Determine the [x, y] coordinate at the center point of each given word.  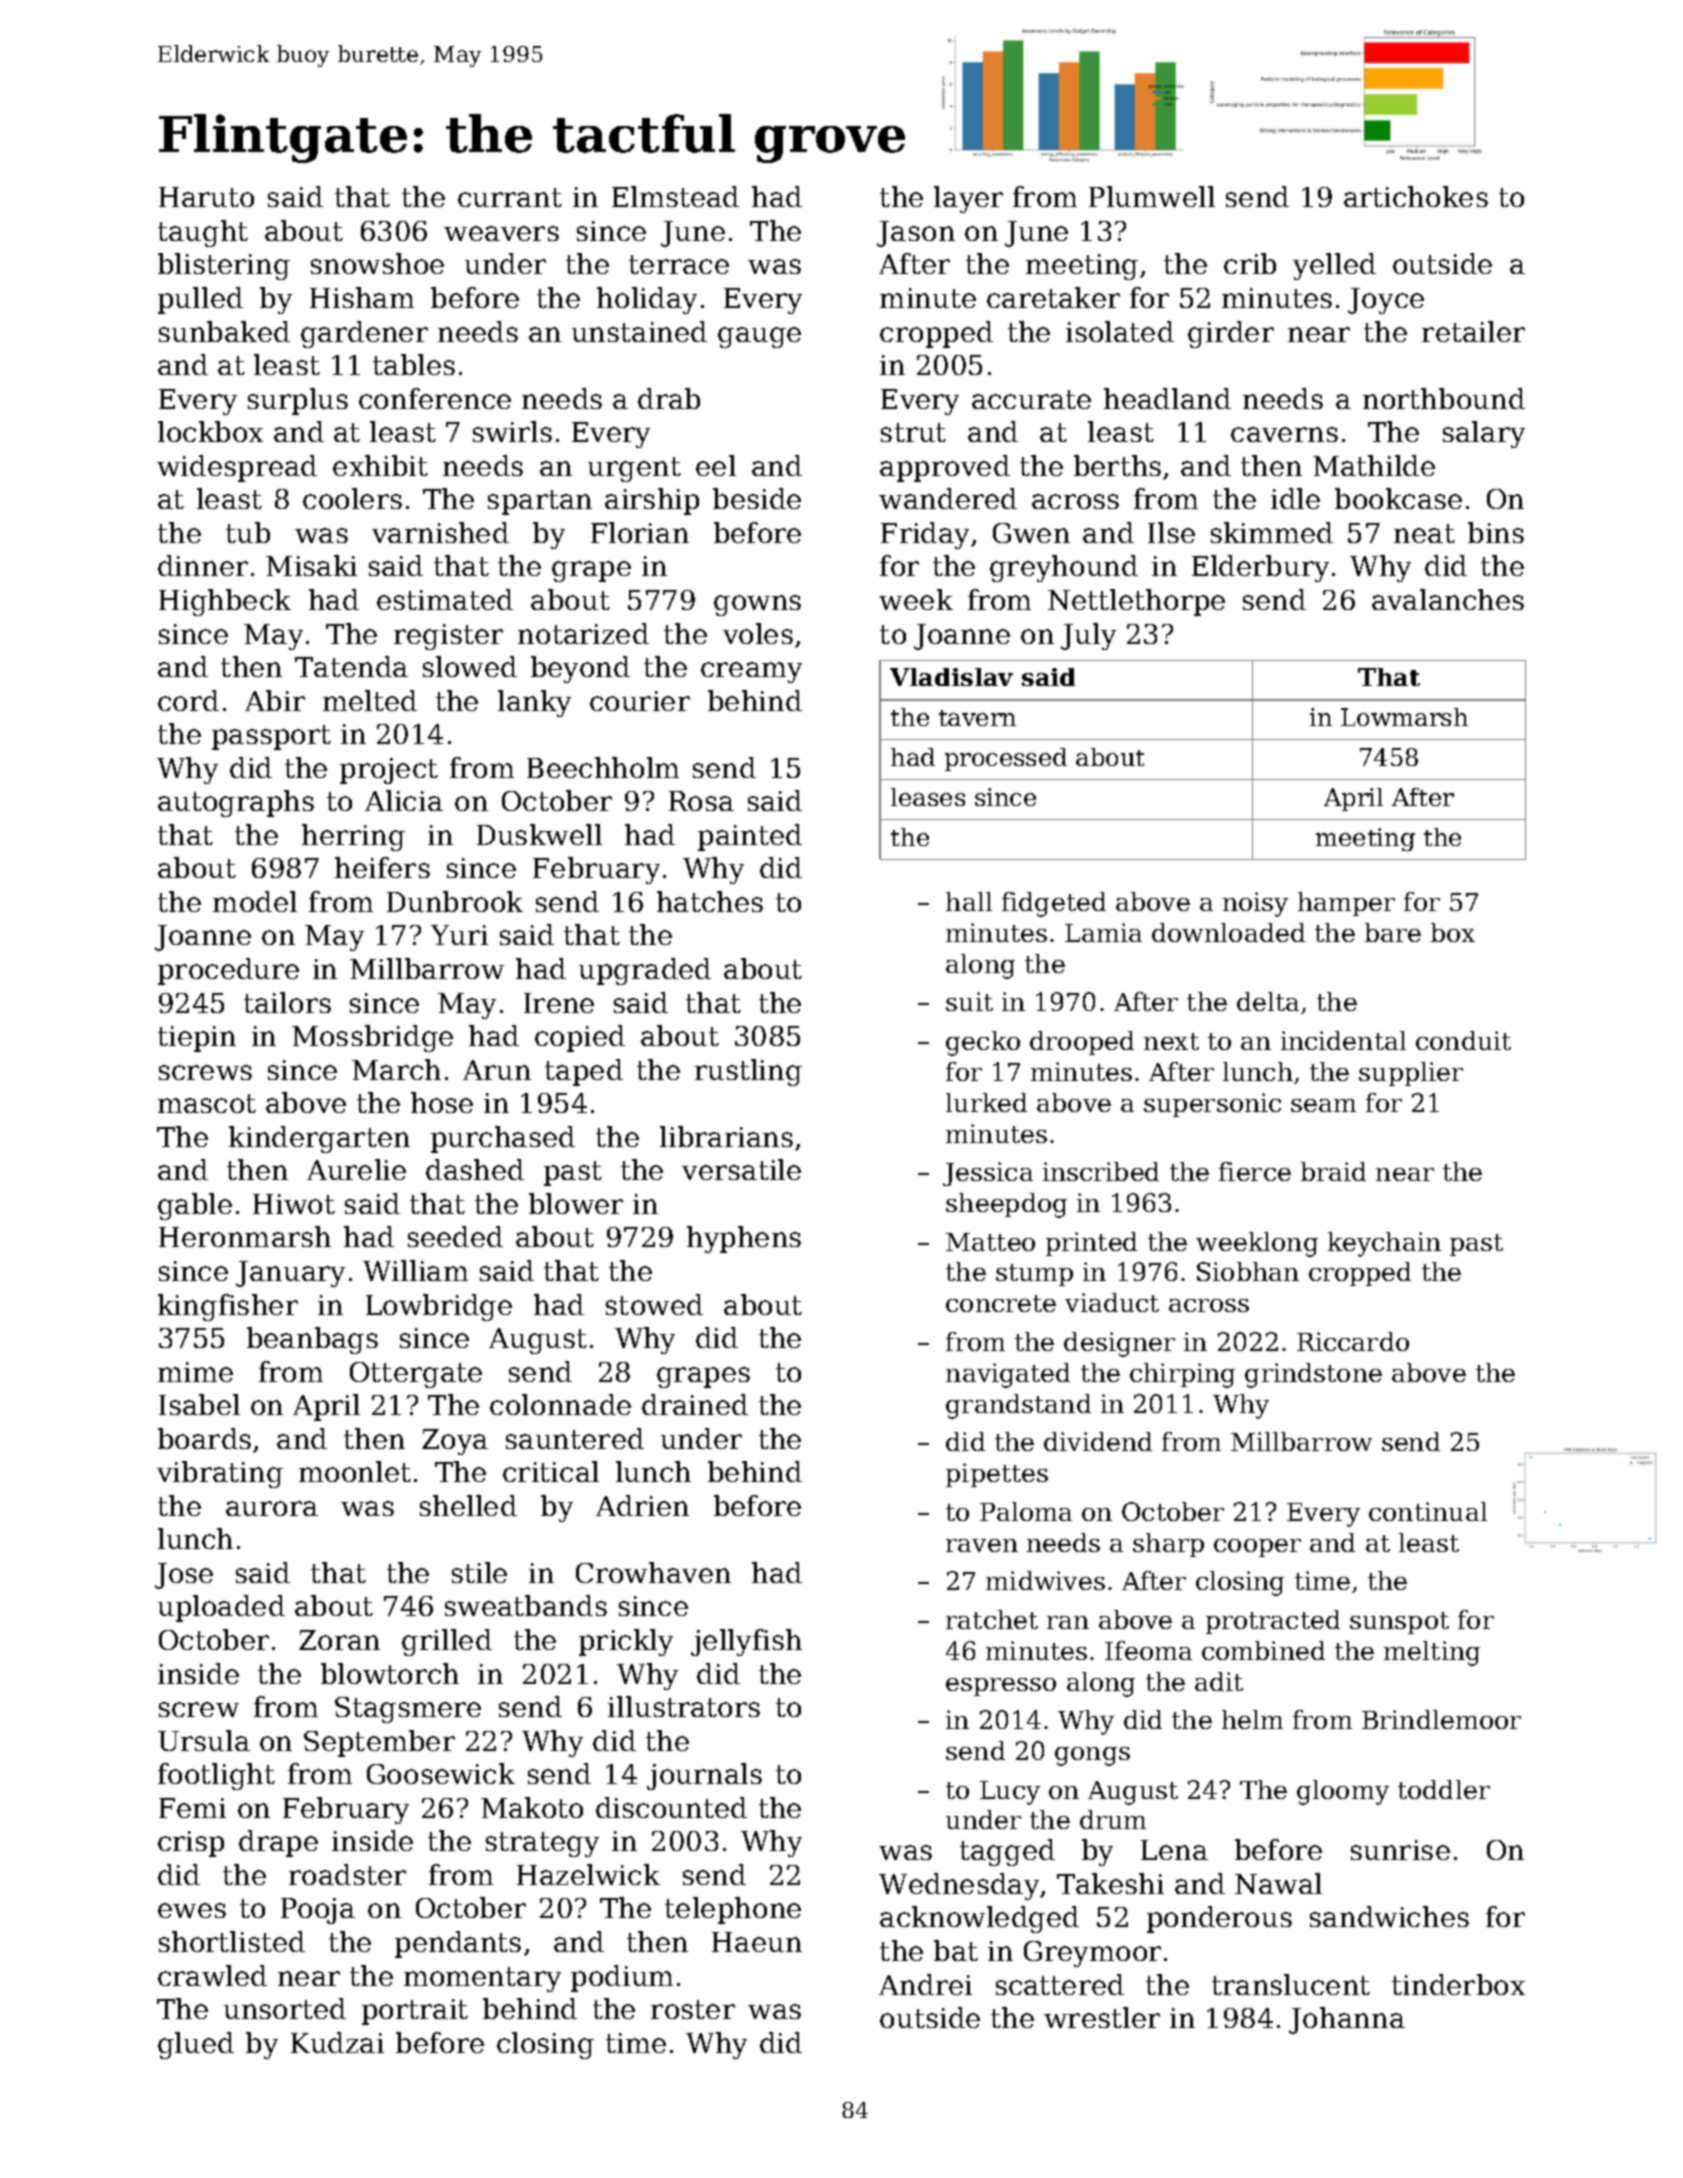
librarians [726, 1136]
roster [693, 2009]
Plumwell [1152, 196]
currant [510, 197]
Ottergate [416, 1375]
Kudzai [337, 2042]
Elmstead [675, 196]
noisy [1255, 904]
